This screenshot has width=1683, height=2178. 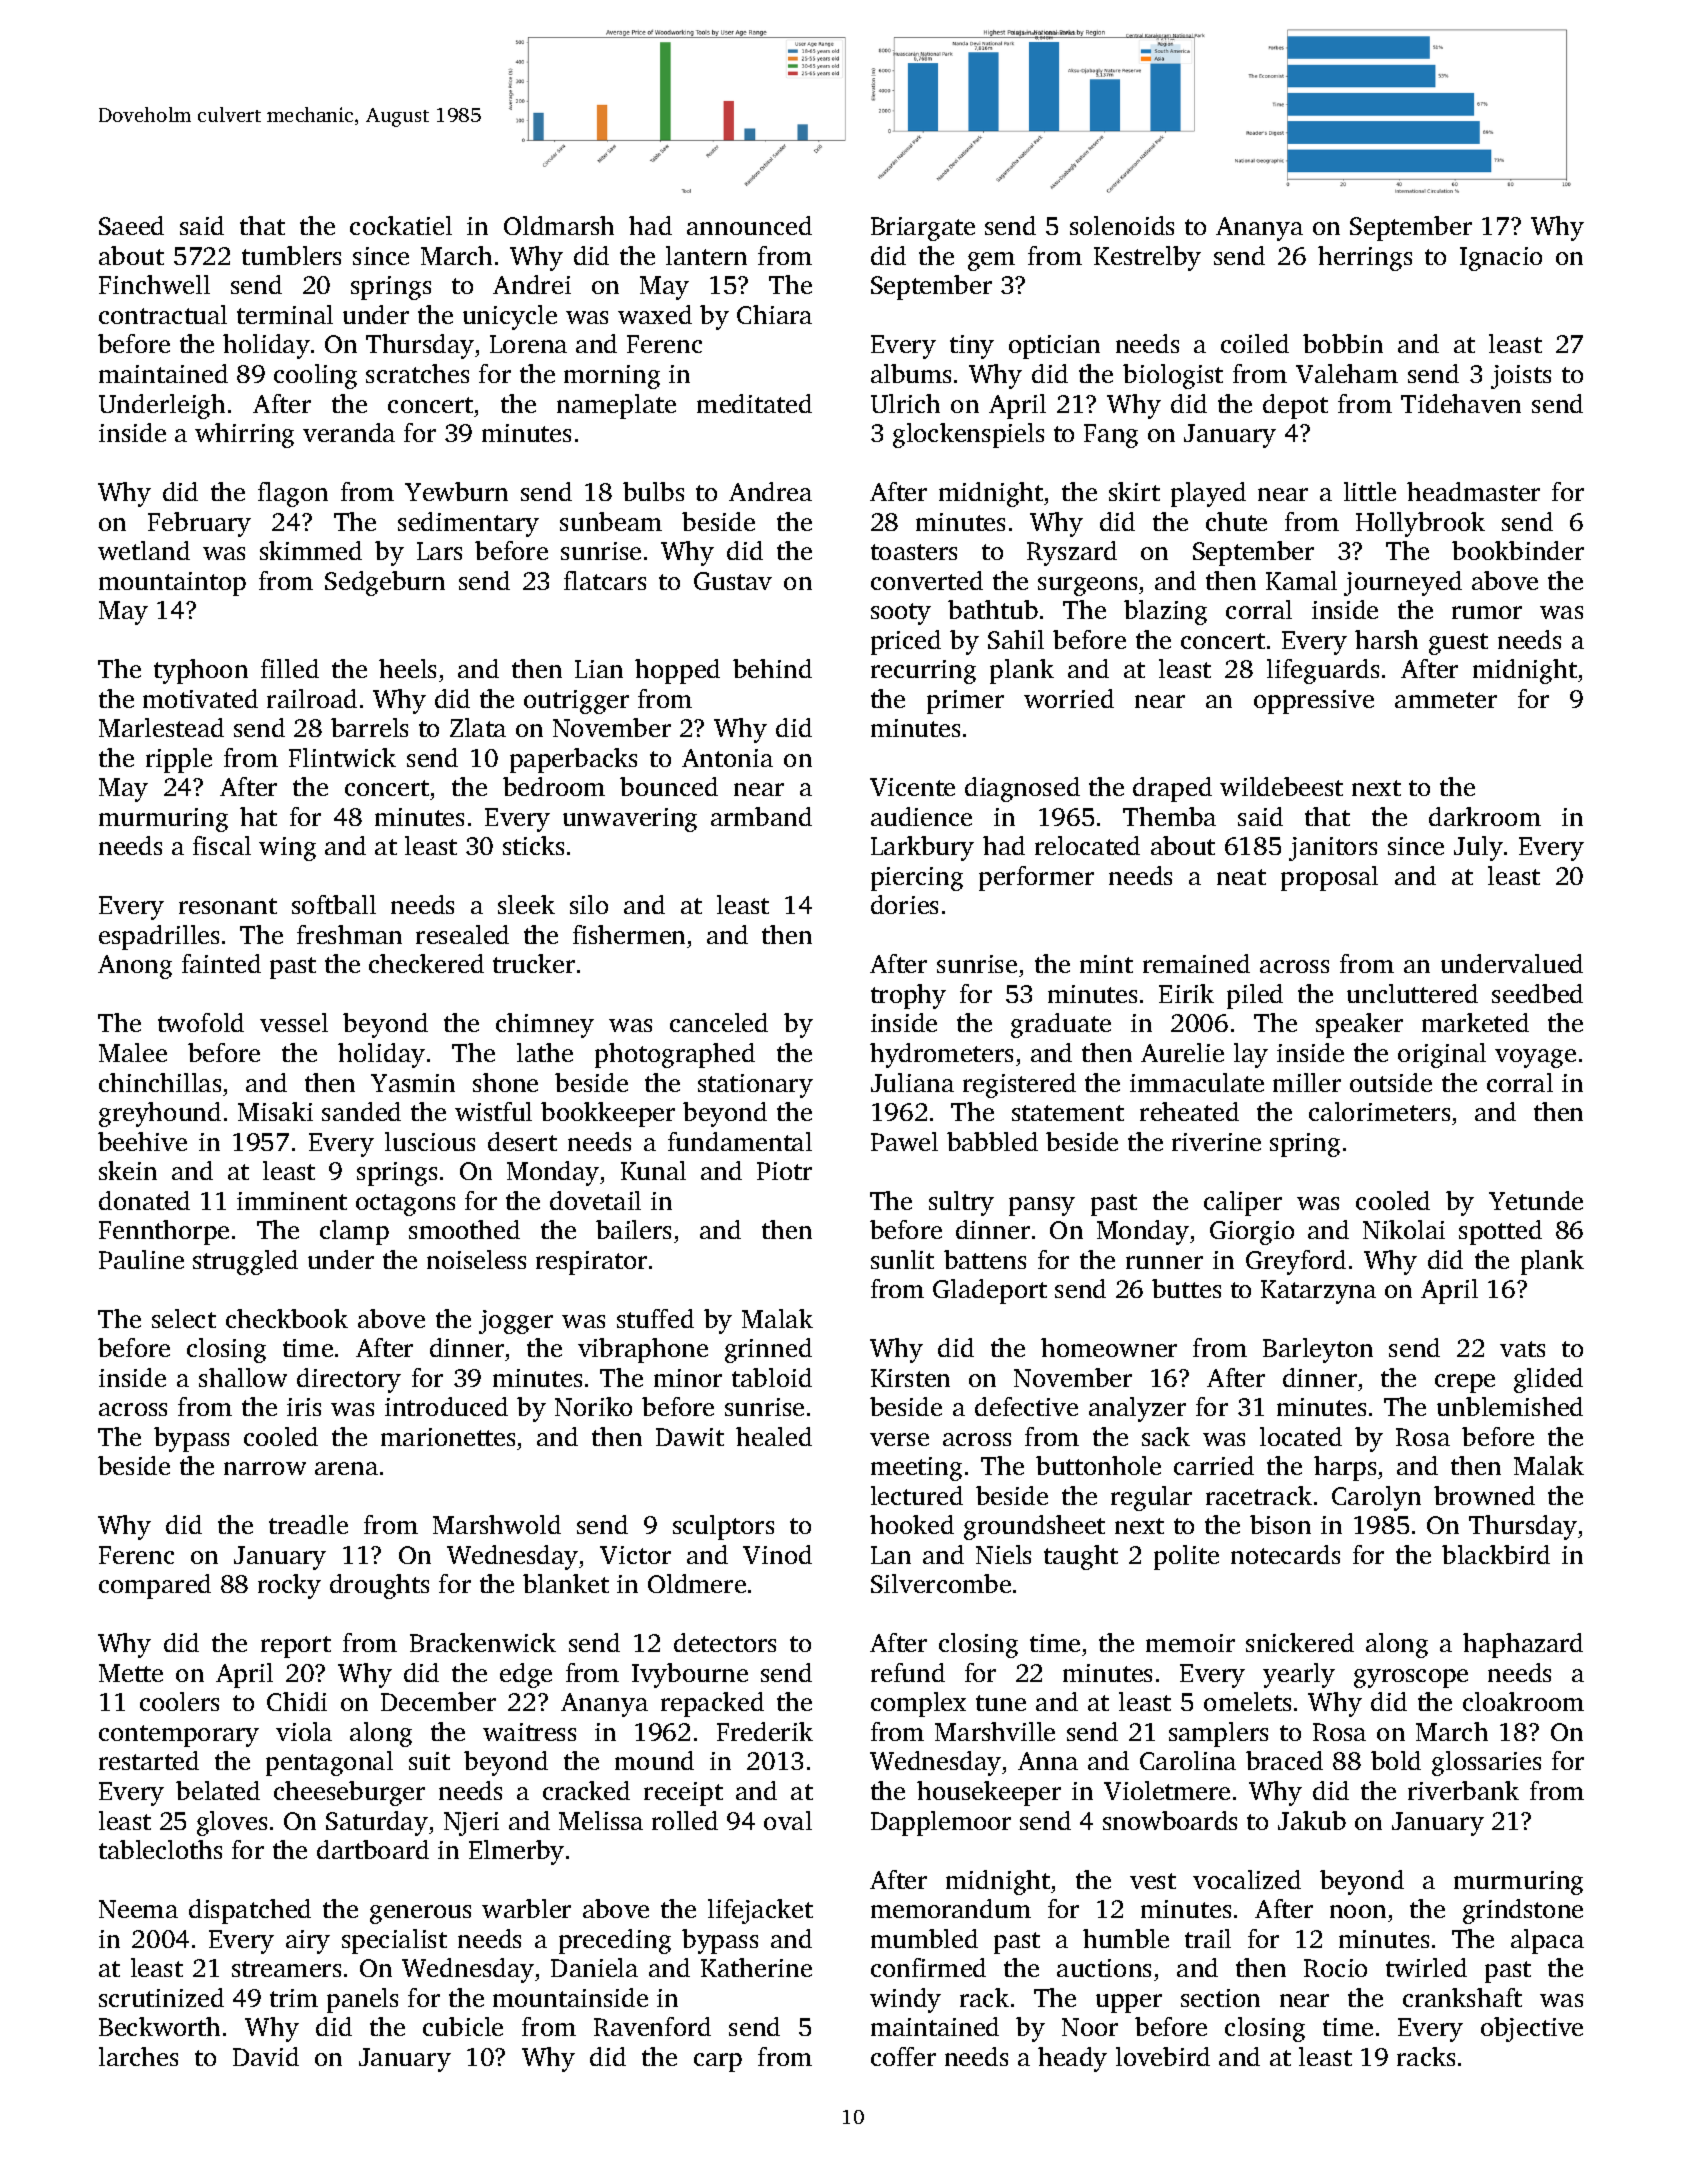 I want to click on trucker, so click(x=534, y=963).
